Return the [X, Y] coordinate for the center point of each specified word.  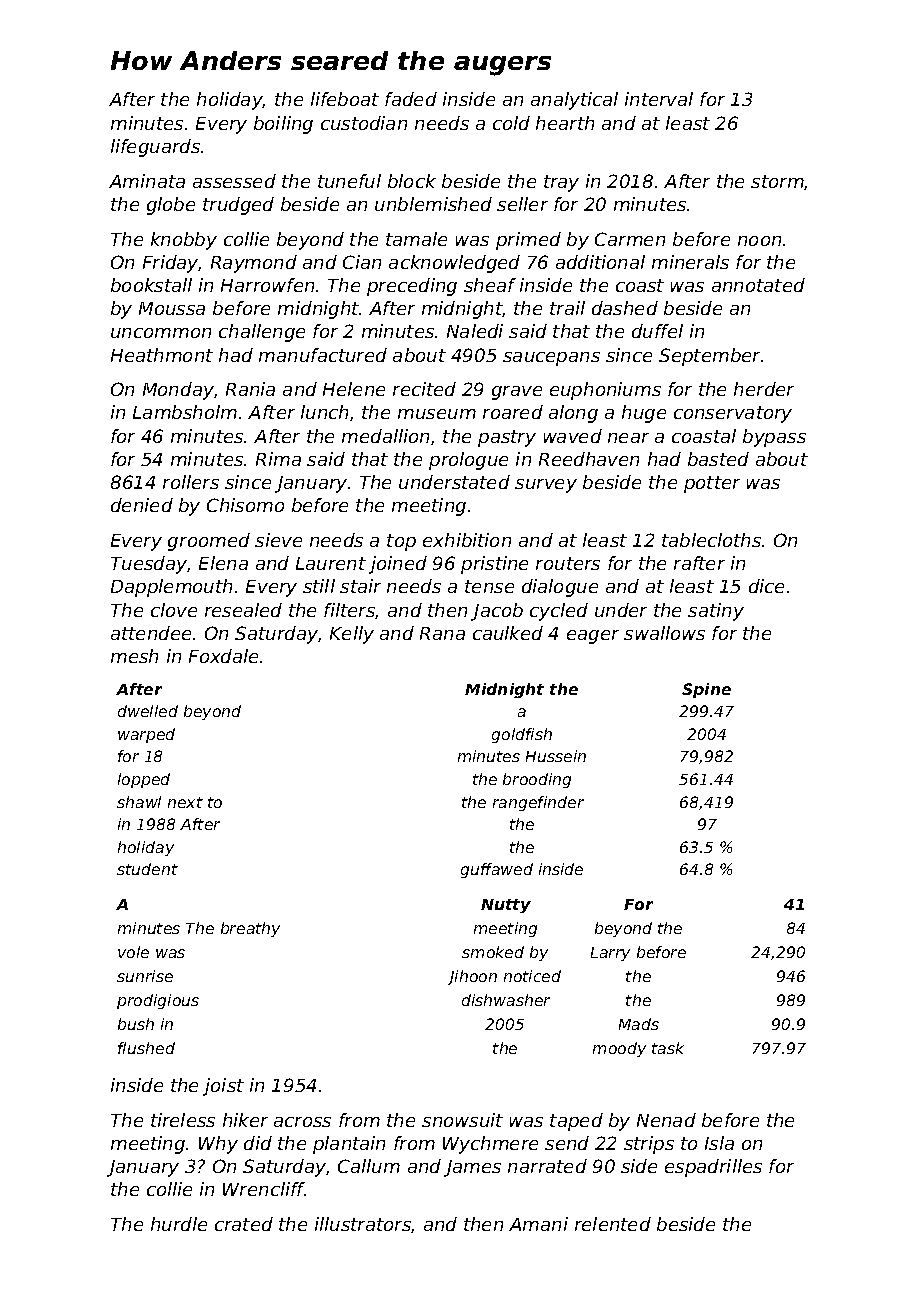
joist [223, 1087]
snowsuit [462, 1120]
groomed [209, 542]
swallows [664, 633]
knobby [184, 241]
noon [759, 241]
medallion [385, 436]
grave [517, 393]
